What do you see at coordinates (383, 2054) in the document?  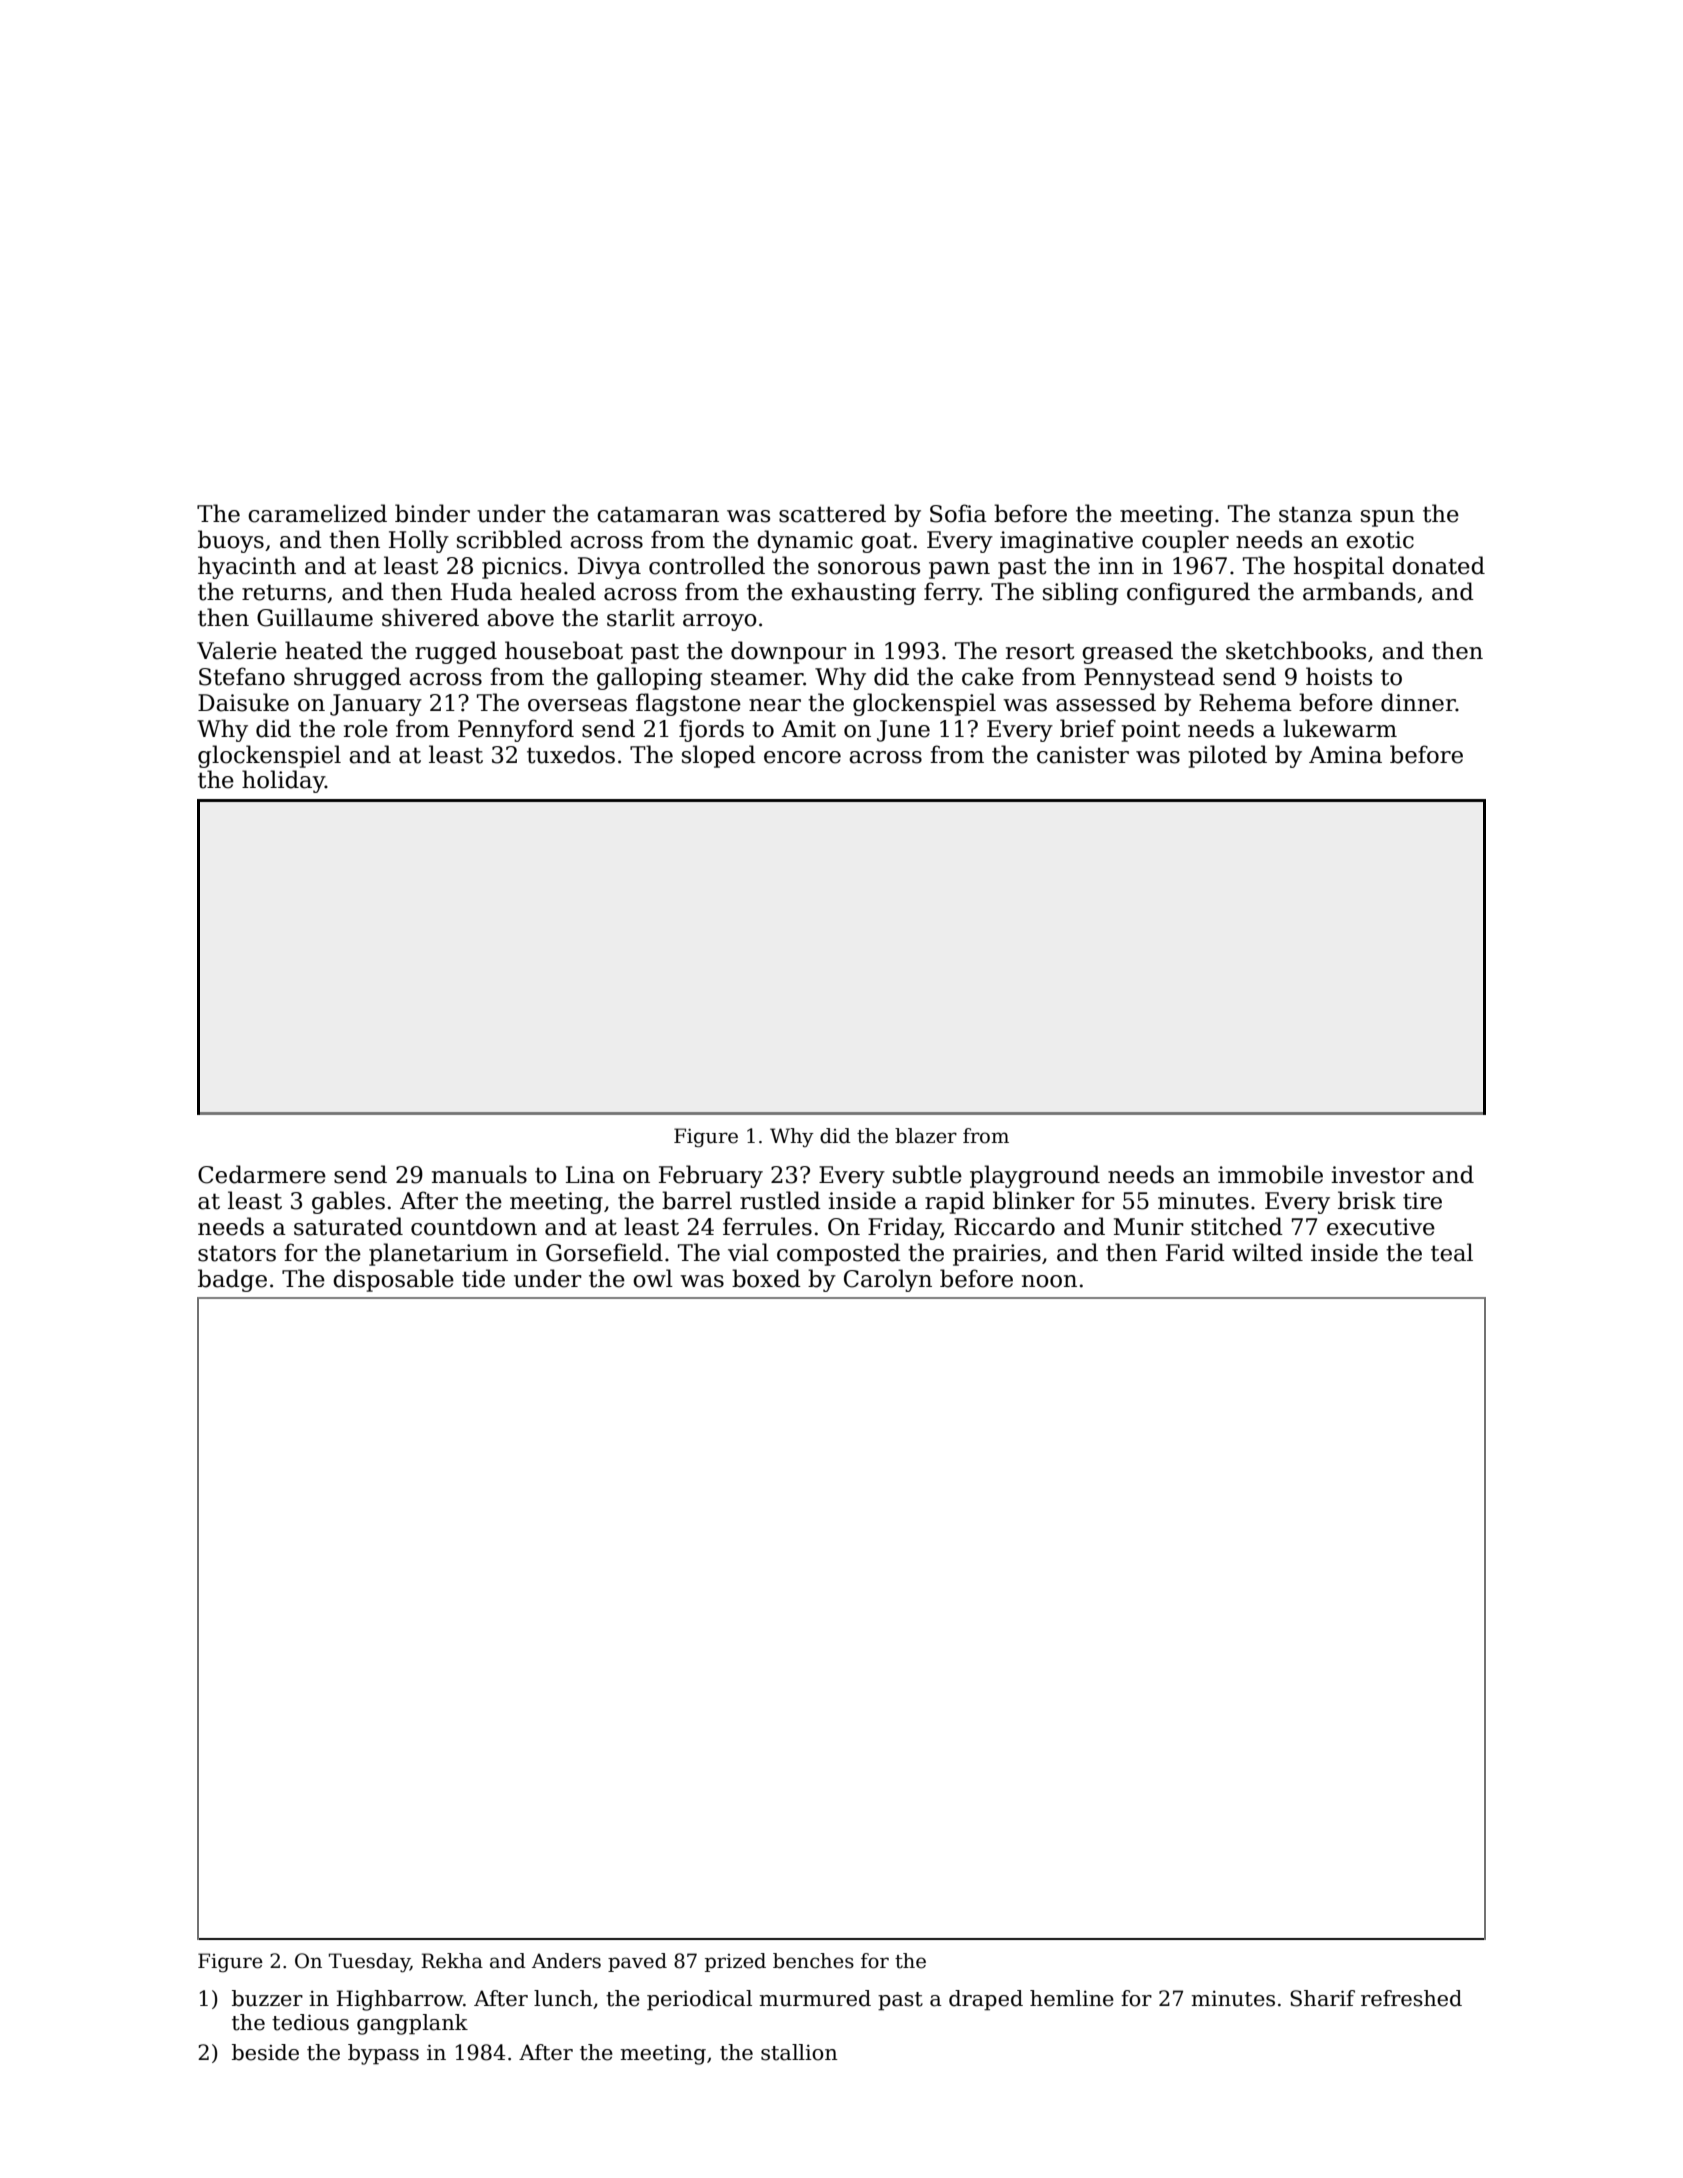 I see `bypass` at bounding box center [383, 2054].
